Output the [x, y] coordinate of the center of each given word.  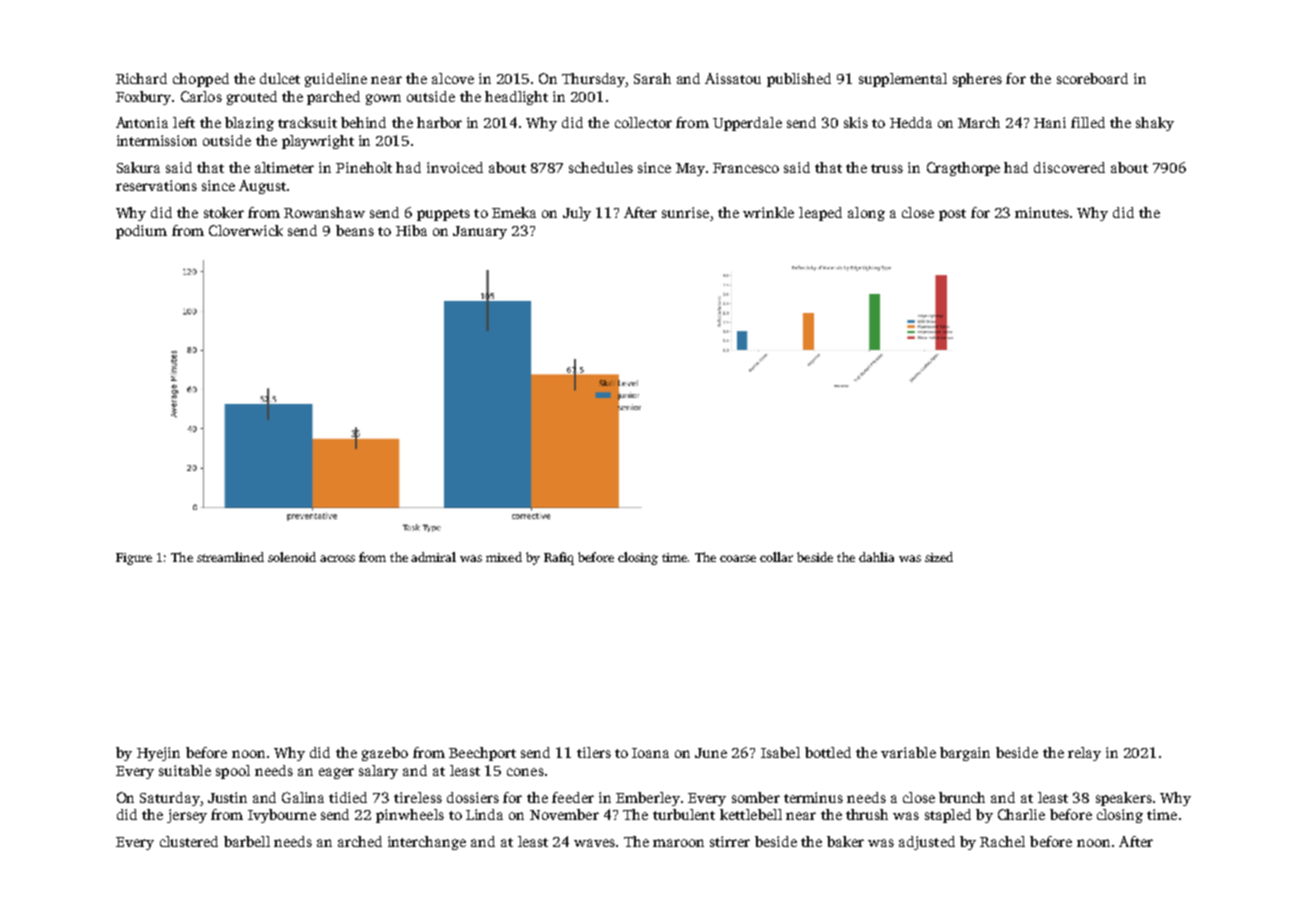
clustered [189, 841]
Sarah [652, 78]
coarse [738, 558]
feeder [573, 797]
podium [141, 232]
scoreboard [1092, 78]
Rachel [1002, 841]
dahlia [876, 557]
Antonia [142, 122]
